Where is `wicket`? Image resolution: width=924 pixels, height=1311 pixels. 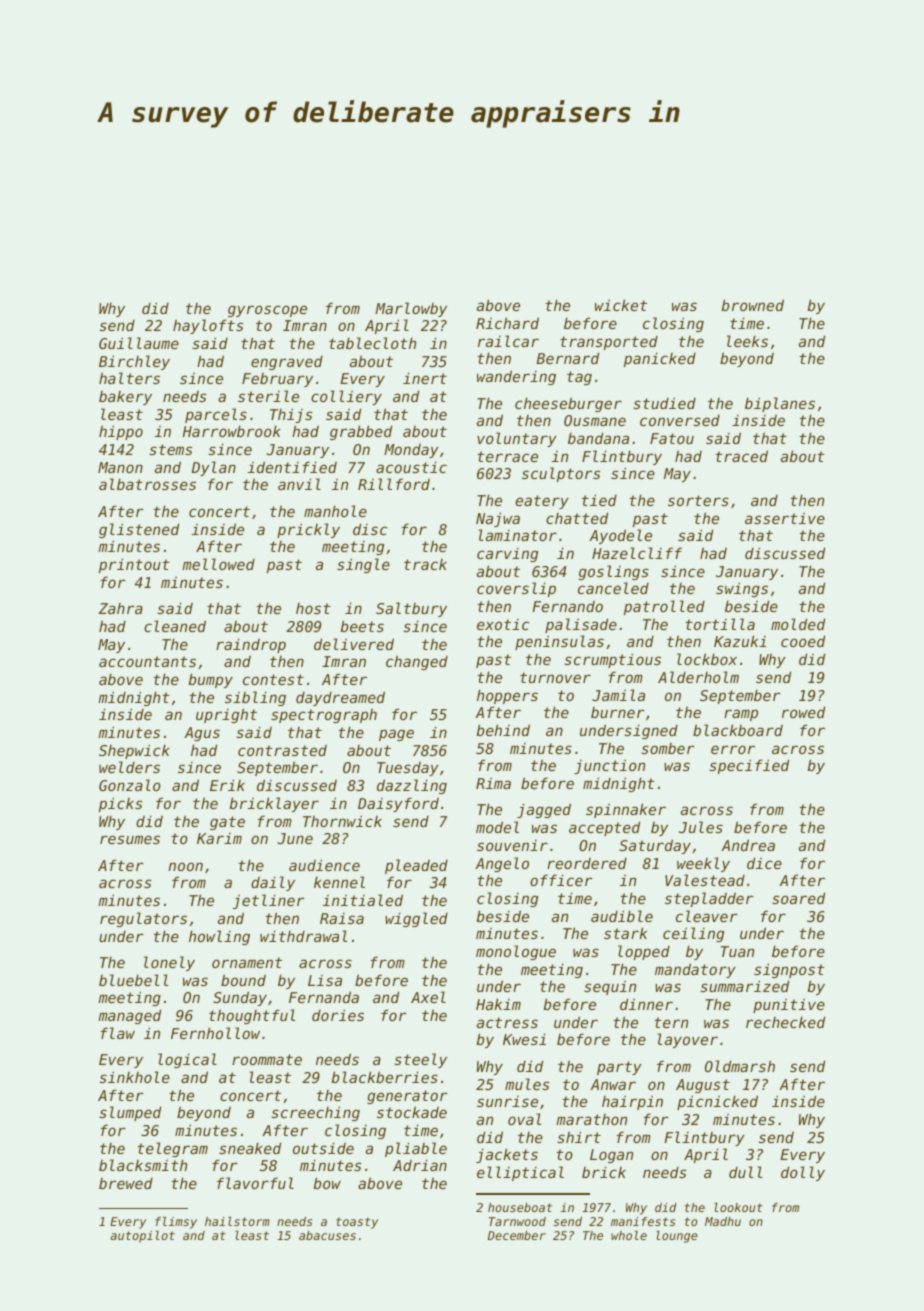
wicket is located at coordinates (621, 305).
